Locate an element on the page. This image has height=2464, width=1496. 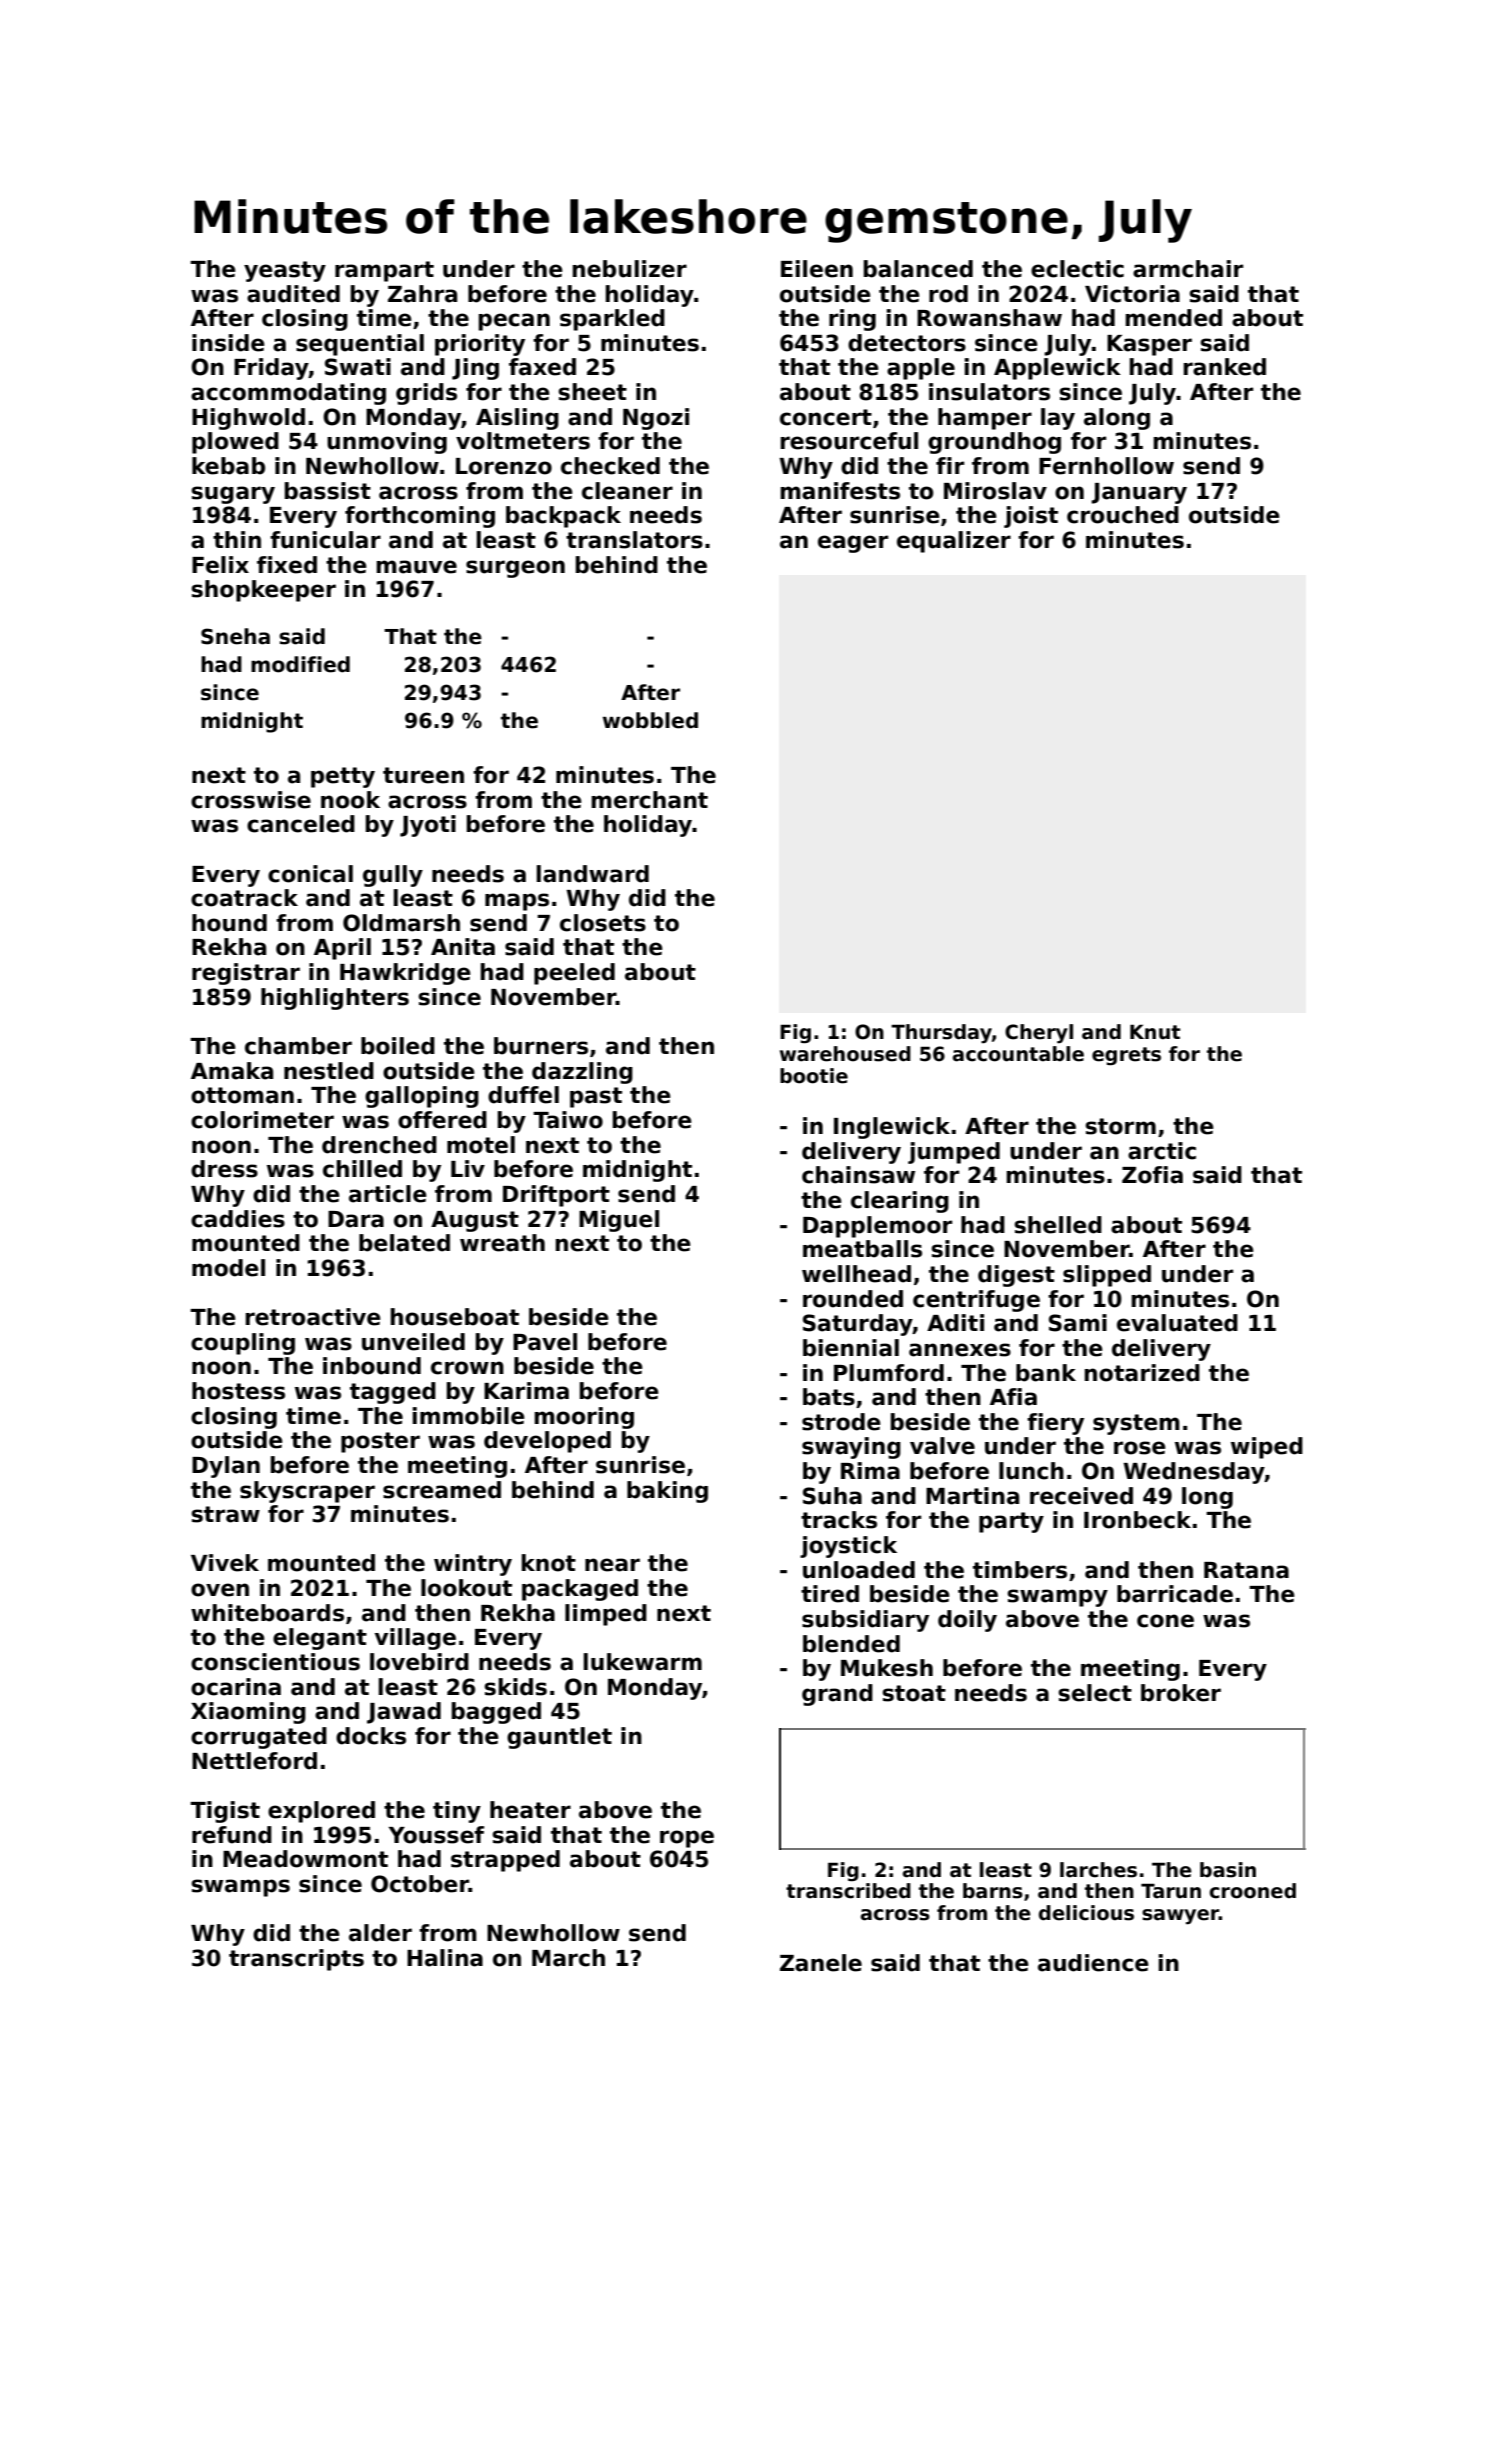
audience is located at coordinates (1093, 1963).
